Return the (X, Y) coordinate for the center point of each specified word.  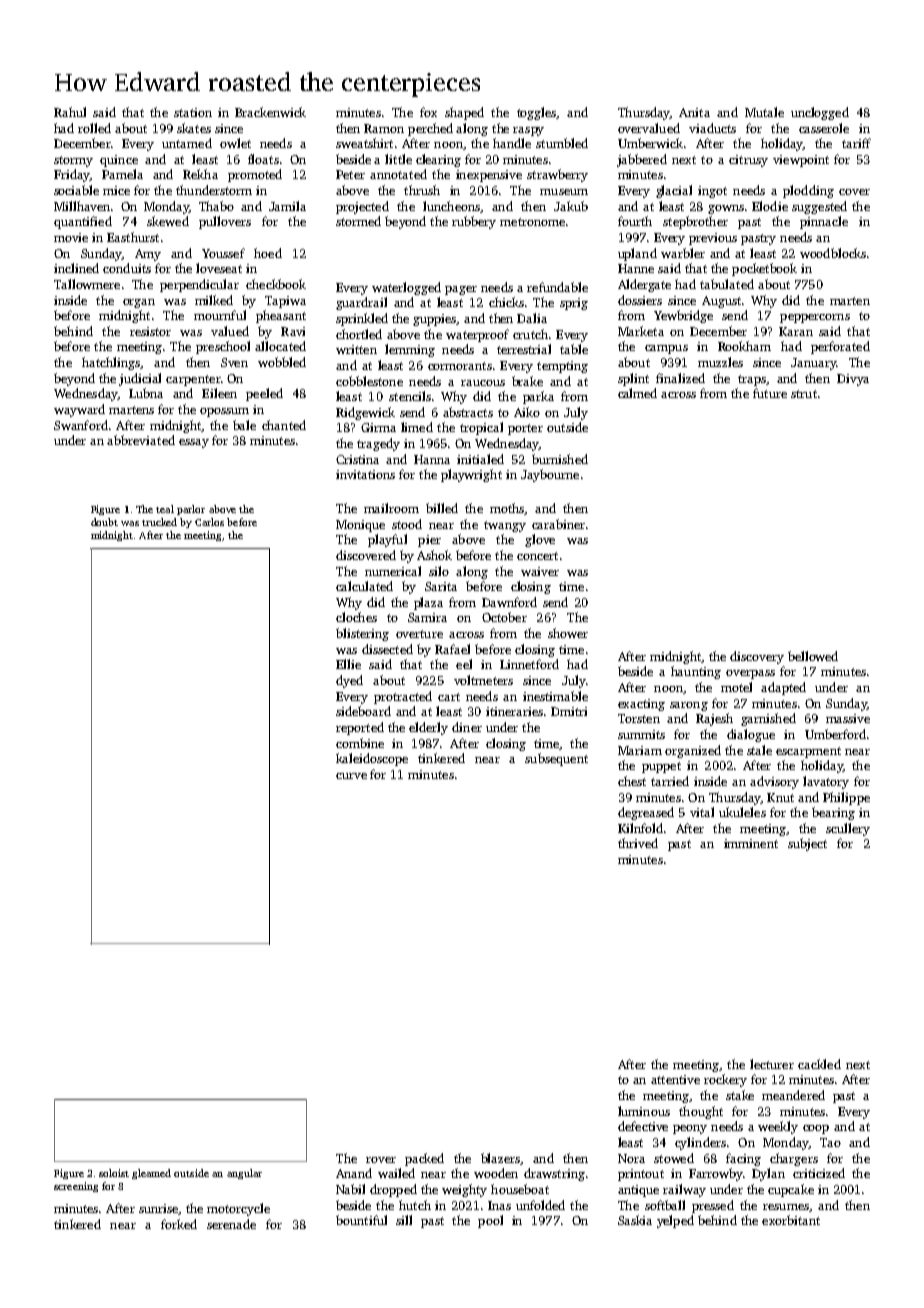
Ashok (434, 555)
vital (702, 812)
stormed (358, 221)
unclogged (820, 113)
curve (351, 776)
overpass (750, 674)
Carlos (209, 522)
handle (512, 143)
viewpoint (801, 161)
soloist (114, 1173)
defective (643, 1126)
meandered (793, 1095)
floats (263, 159)
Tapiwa (285, 302)
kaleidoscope (372, 759)
